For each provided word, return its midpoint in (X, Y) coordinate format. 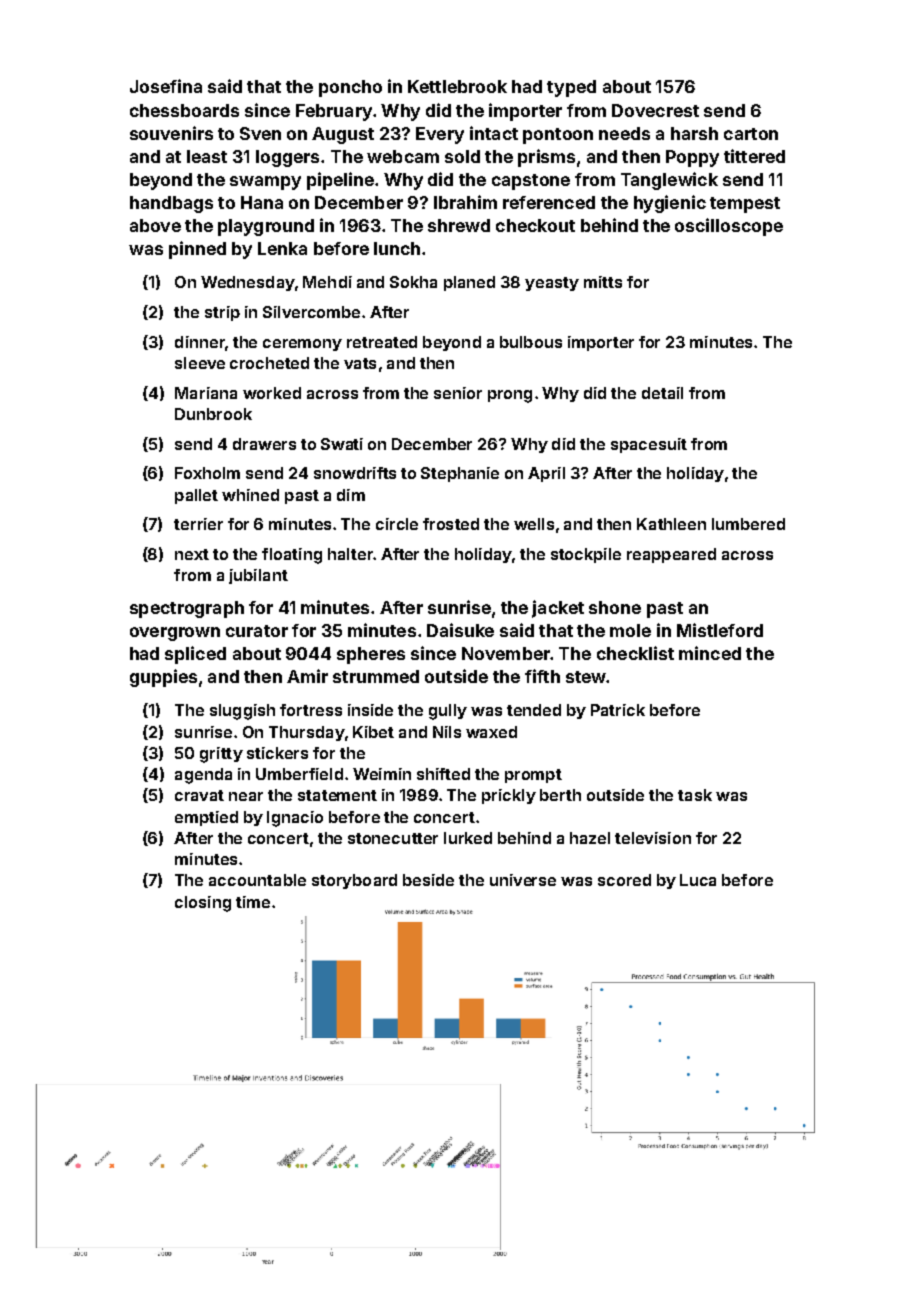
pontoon (558, 136)
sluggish (242, 712)
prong (510, 396)
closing (203, 904)
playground (266, 227)
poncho (350, 88)
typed (571, 88)
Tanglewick (669, 181)
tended (534, 710)
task (695, 795)
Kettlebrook (457, 86)
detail (662, 393)
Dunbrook (213, 414)
